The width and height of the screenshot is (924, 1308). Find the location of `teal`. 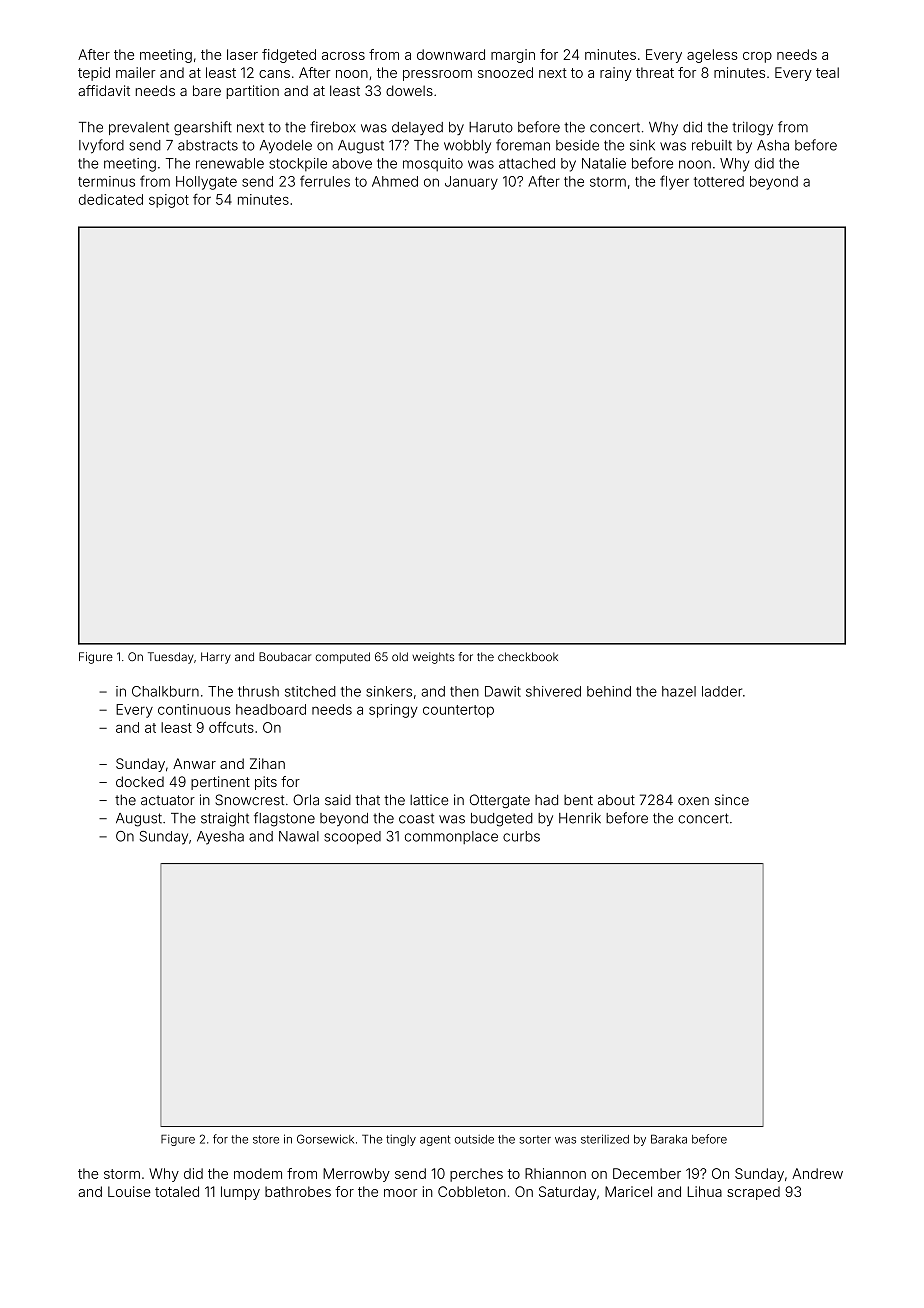

teal is located at coordinates (827, 72).
